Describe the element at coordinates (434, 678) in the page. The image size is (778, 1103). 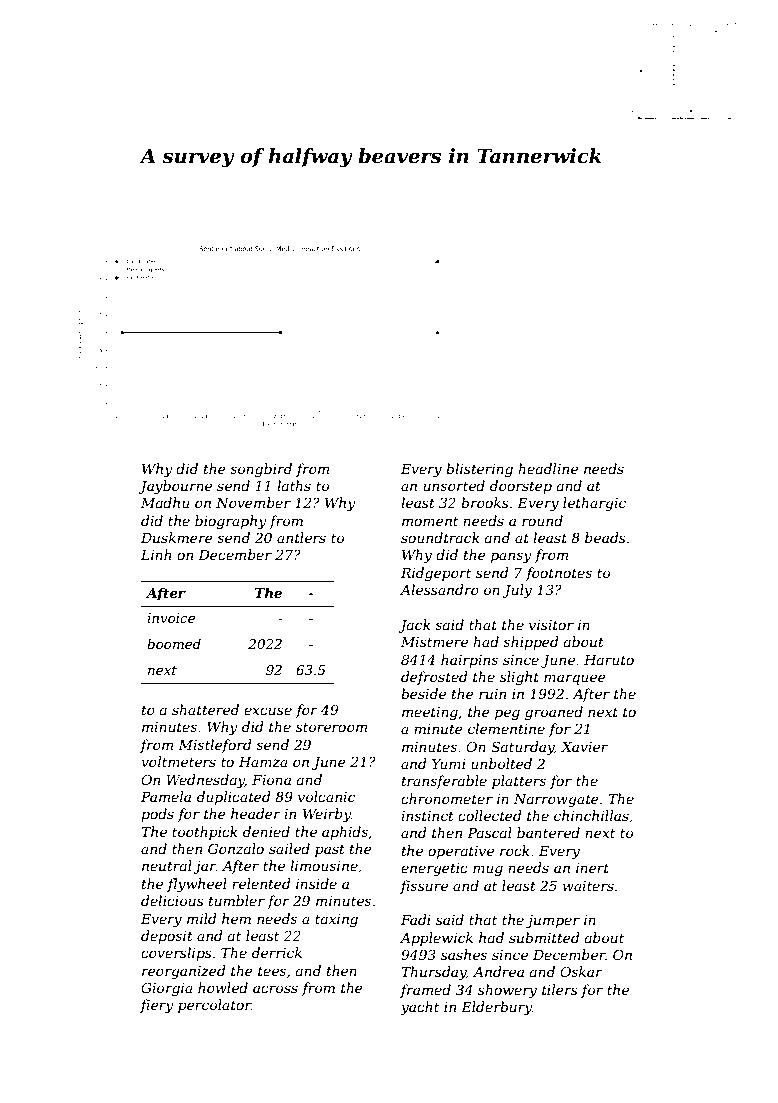
I see `defrosted` at that location.
